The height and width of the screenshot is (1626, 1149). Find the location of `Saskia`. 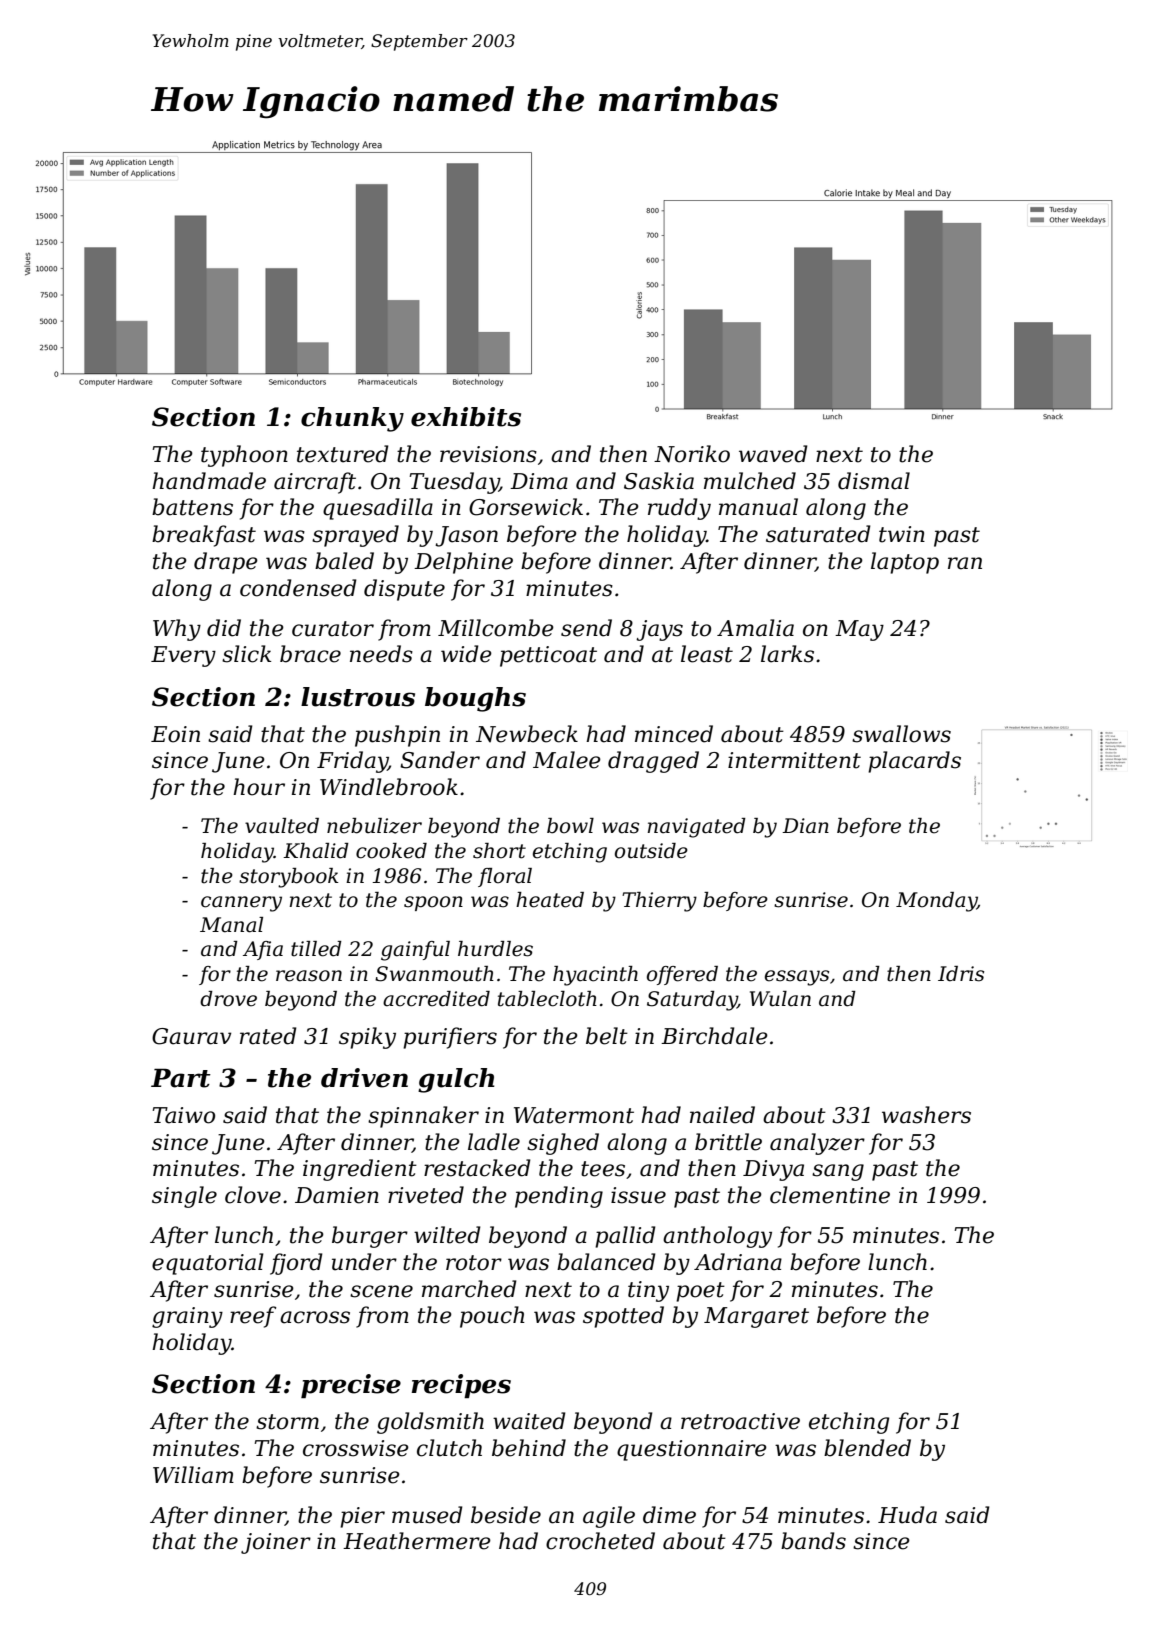

Saskia is located at coordinates (659, 481).
